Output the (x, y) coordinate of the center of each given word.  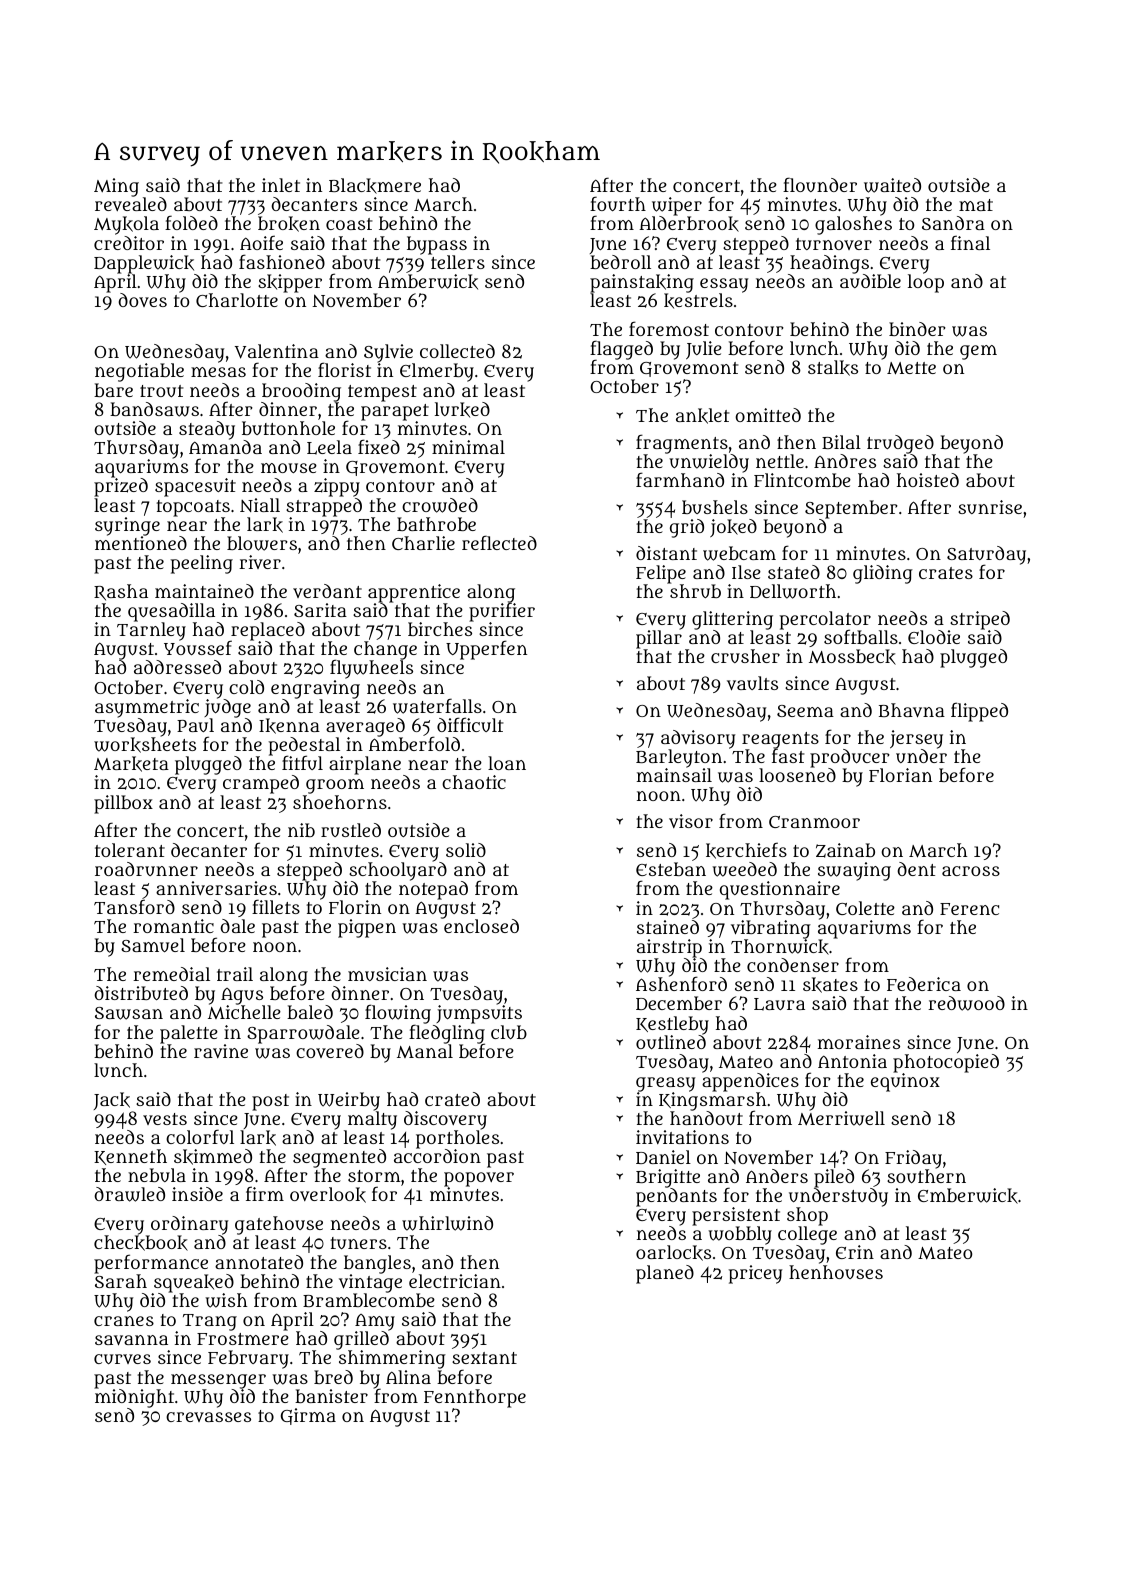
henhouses (836, 1272)
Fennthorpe (475, 1398)
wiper (677, 206)
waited (892, 185)
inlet (281, 185)
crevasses (208, 1417)
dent (916, 869)
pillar (659, 640)
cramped (261, 785)
